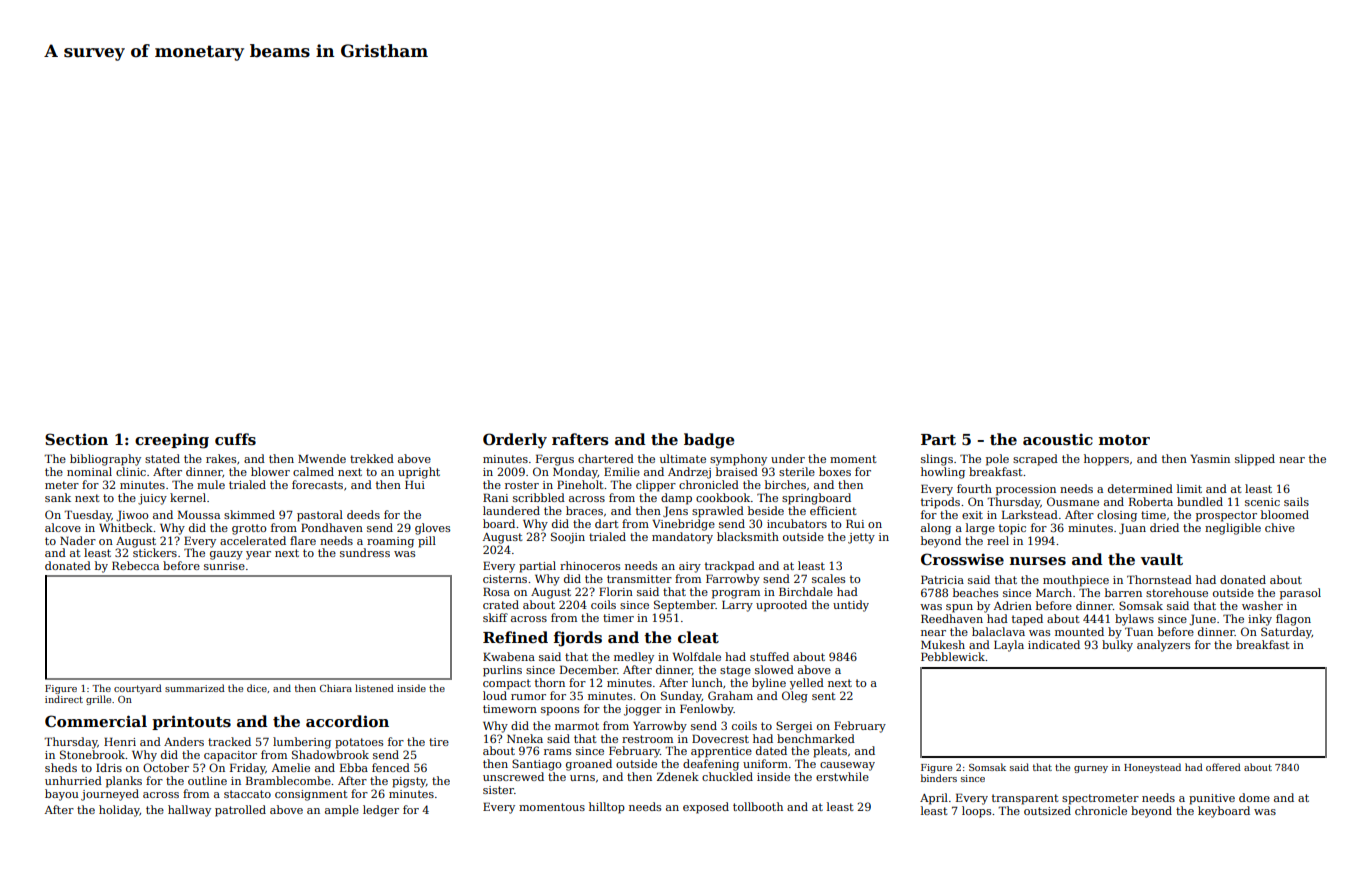 This document has width=1372, height=887. I want to click on mounted, so click(1079, 631).
